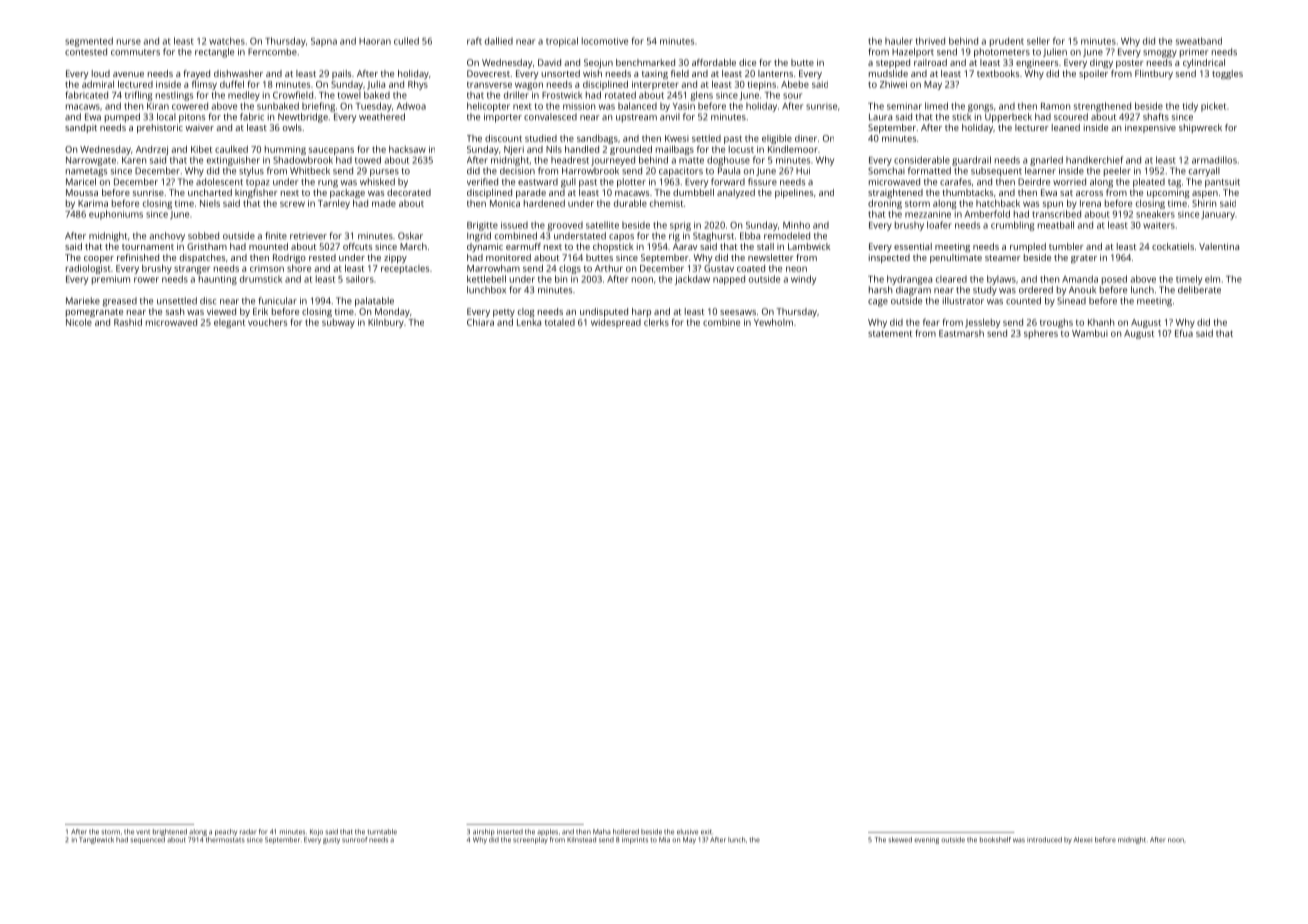 Image resolution: width=1308 pixels, height=924 pixels. Describe the element at coordinates (382, 832) in the document. I see `turntable` at that location.
